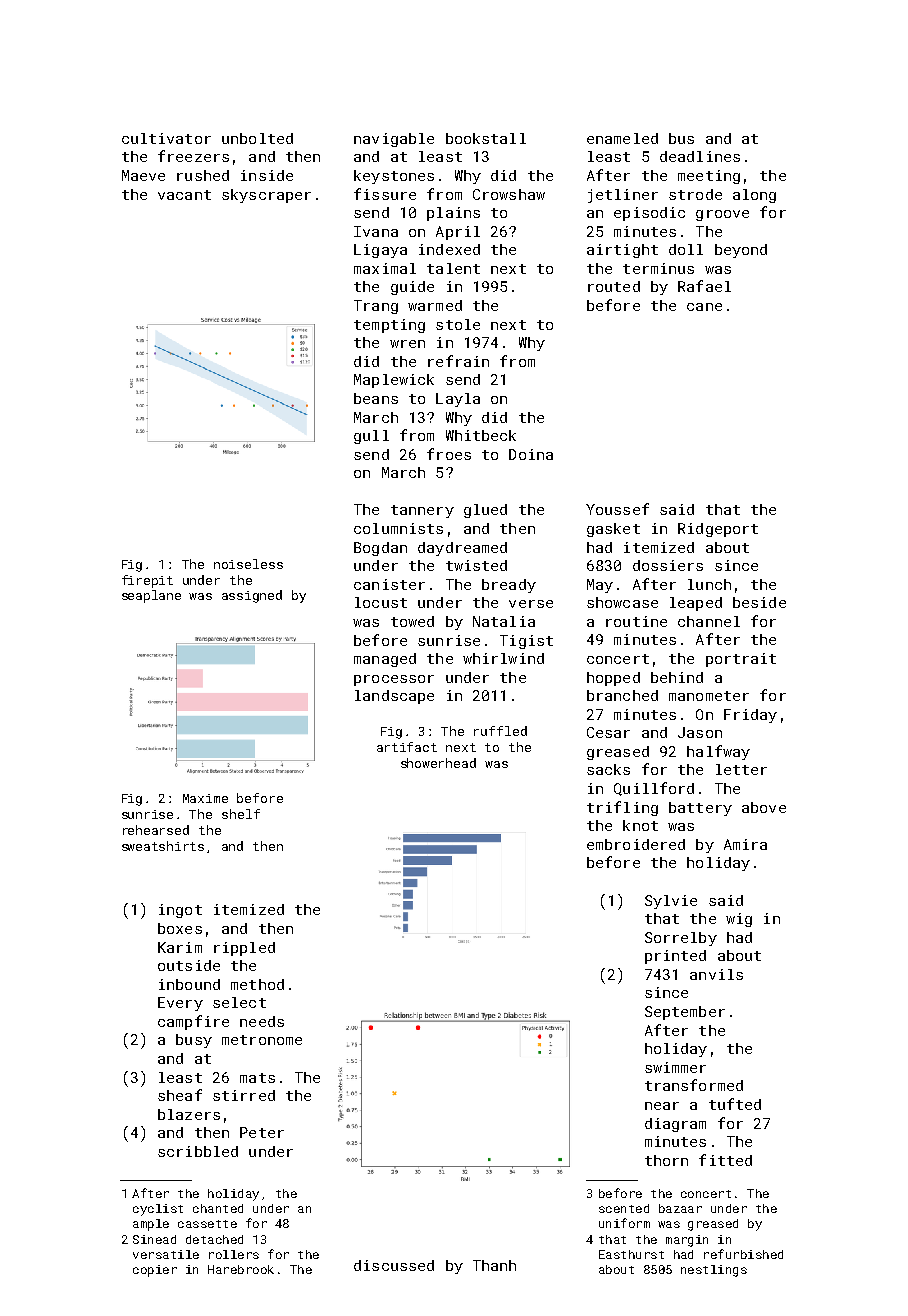 The image size is (908, 1316). I want to click on above, so click(764, 807).
